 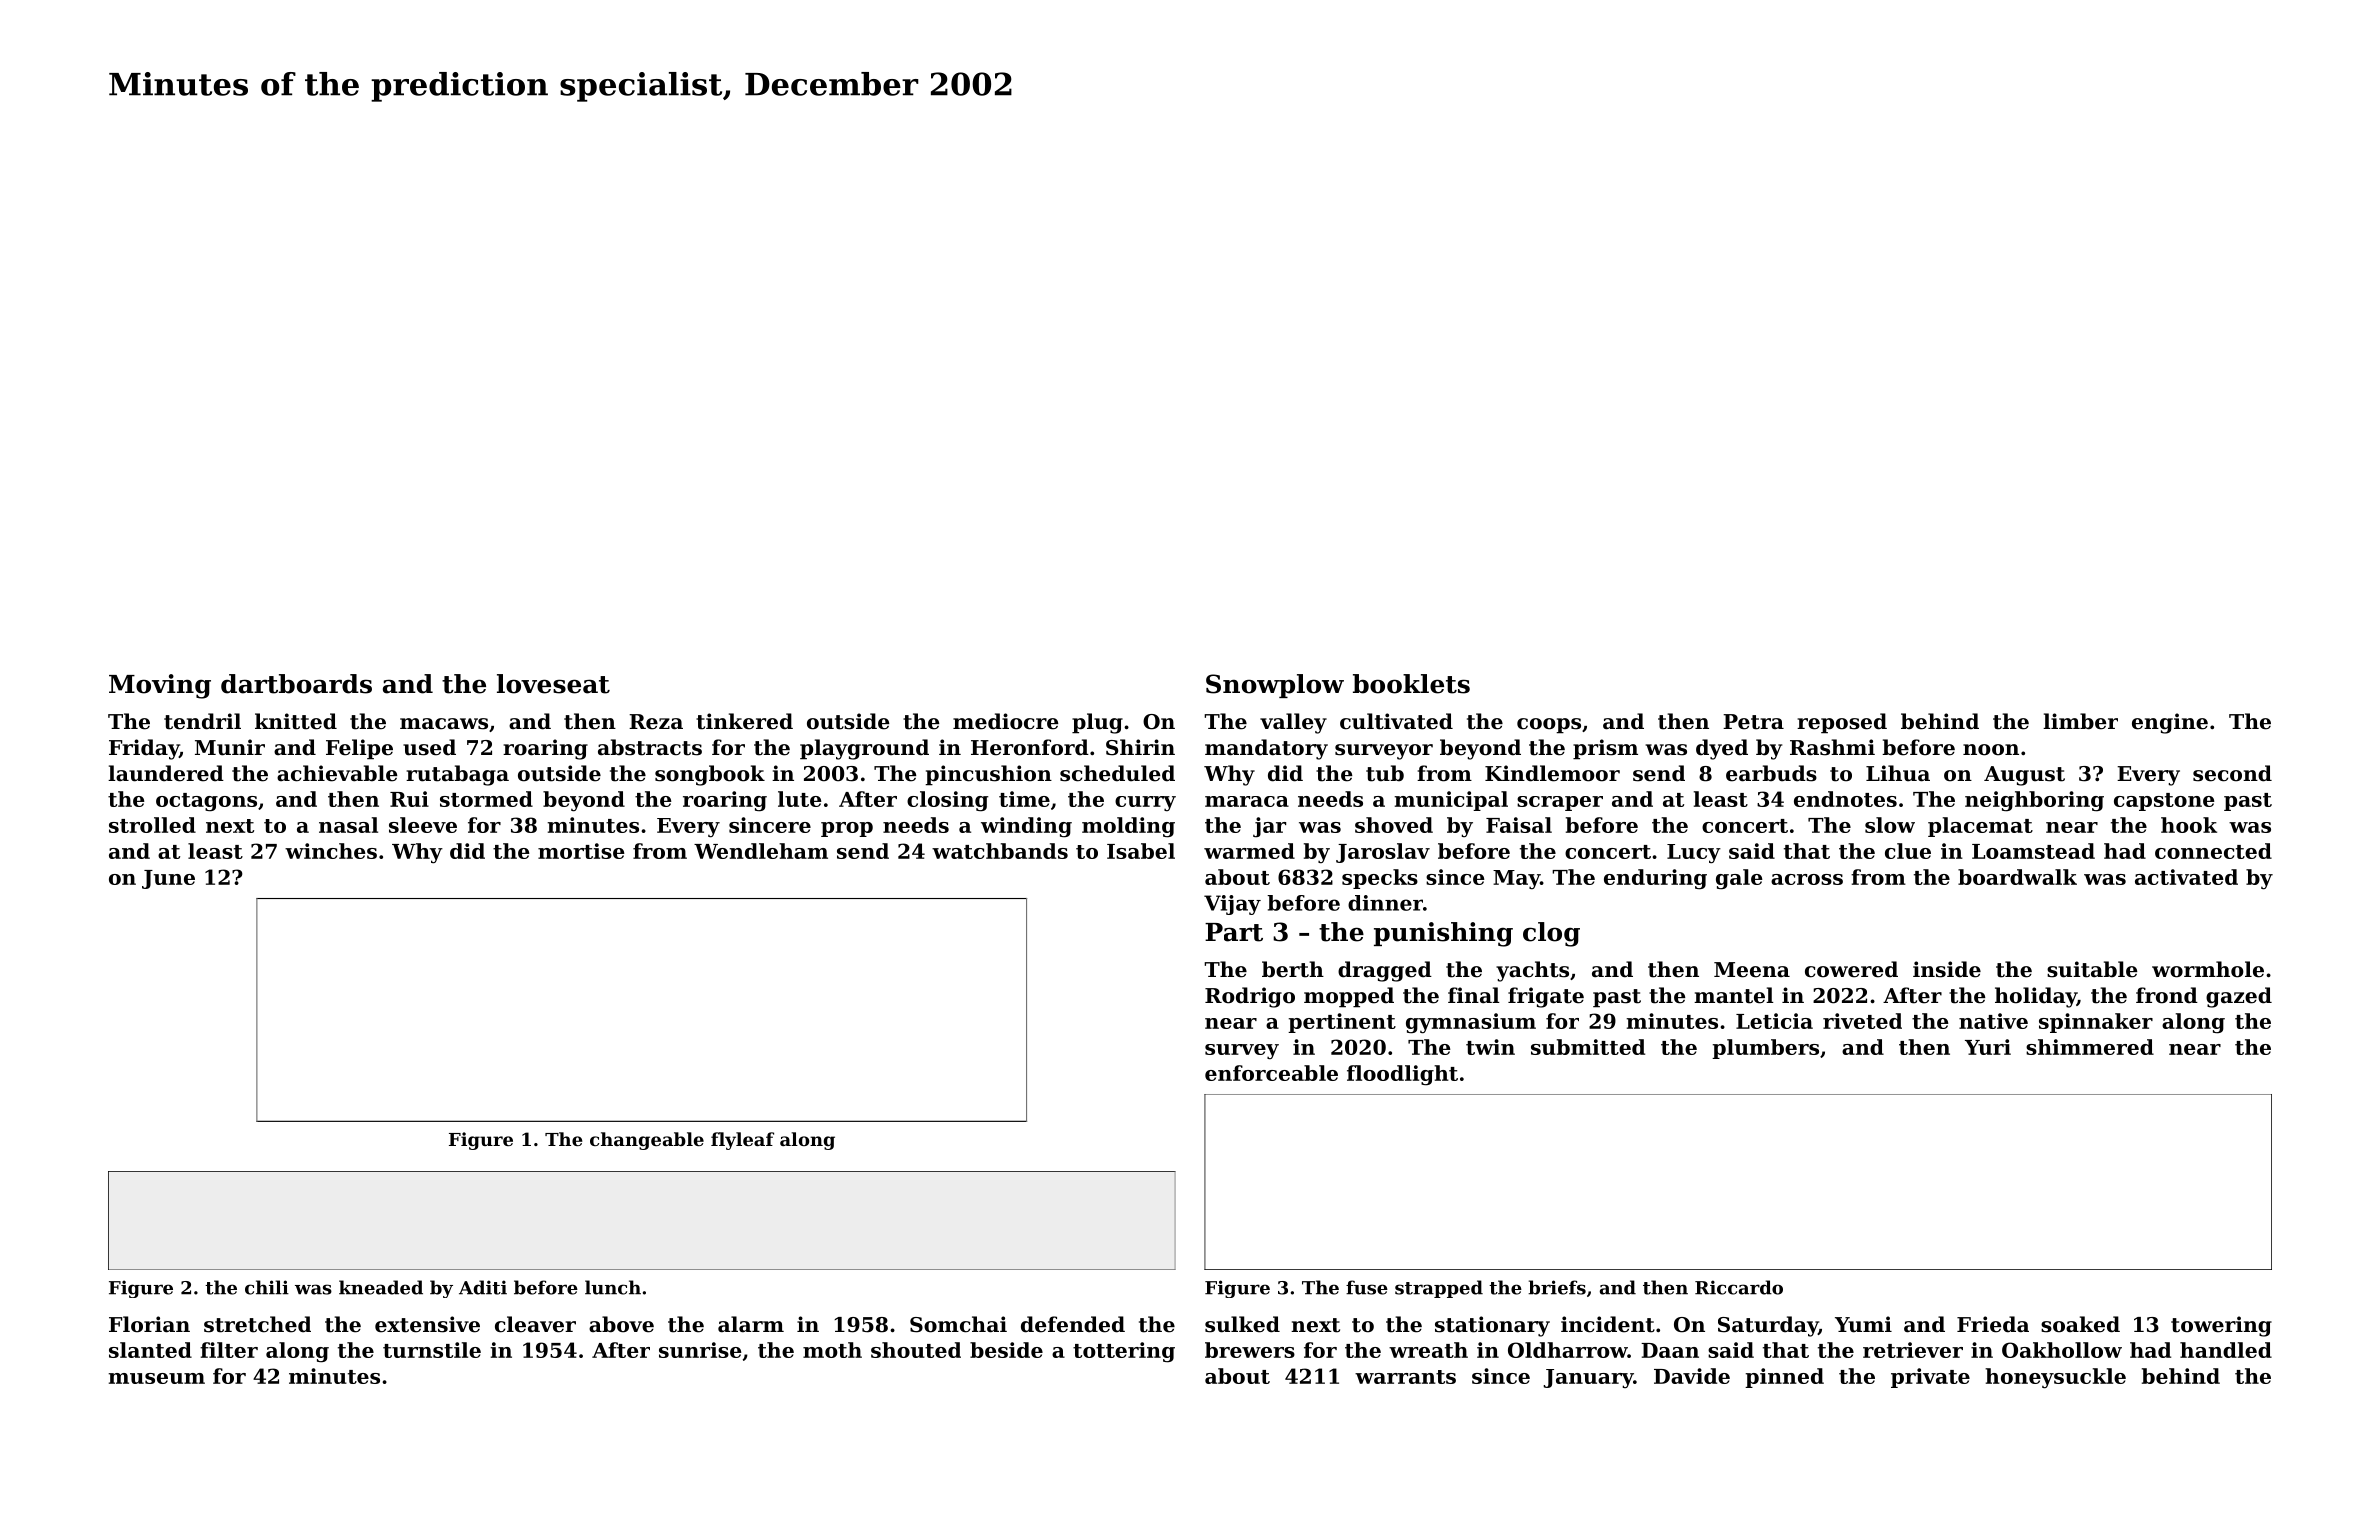 I want to click on enforceable, so click(x=1271, y=1073).
